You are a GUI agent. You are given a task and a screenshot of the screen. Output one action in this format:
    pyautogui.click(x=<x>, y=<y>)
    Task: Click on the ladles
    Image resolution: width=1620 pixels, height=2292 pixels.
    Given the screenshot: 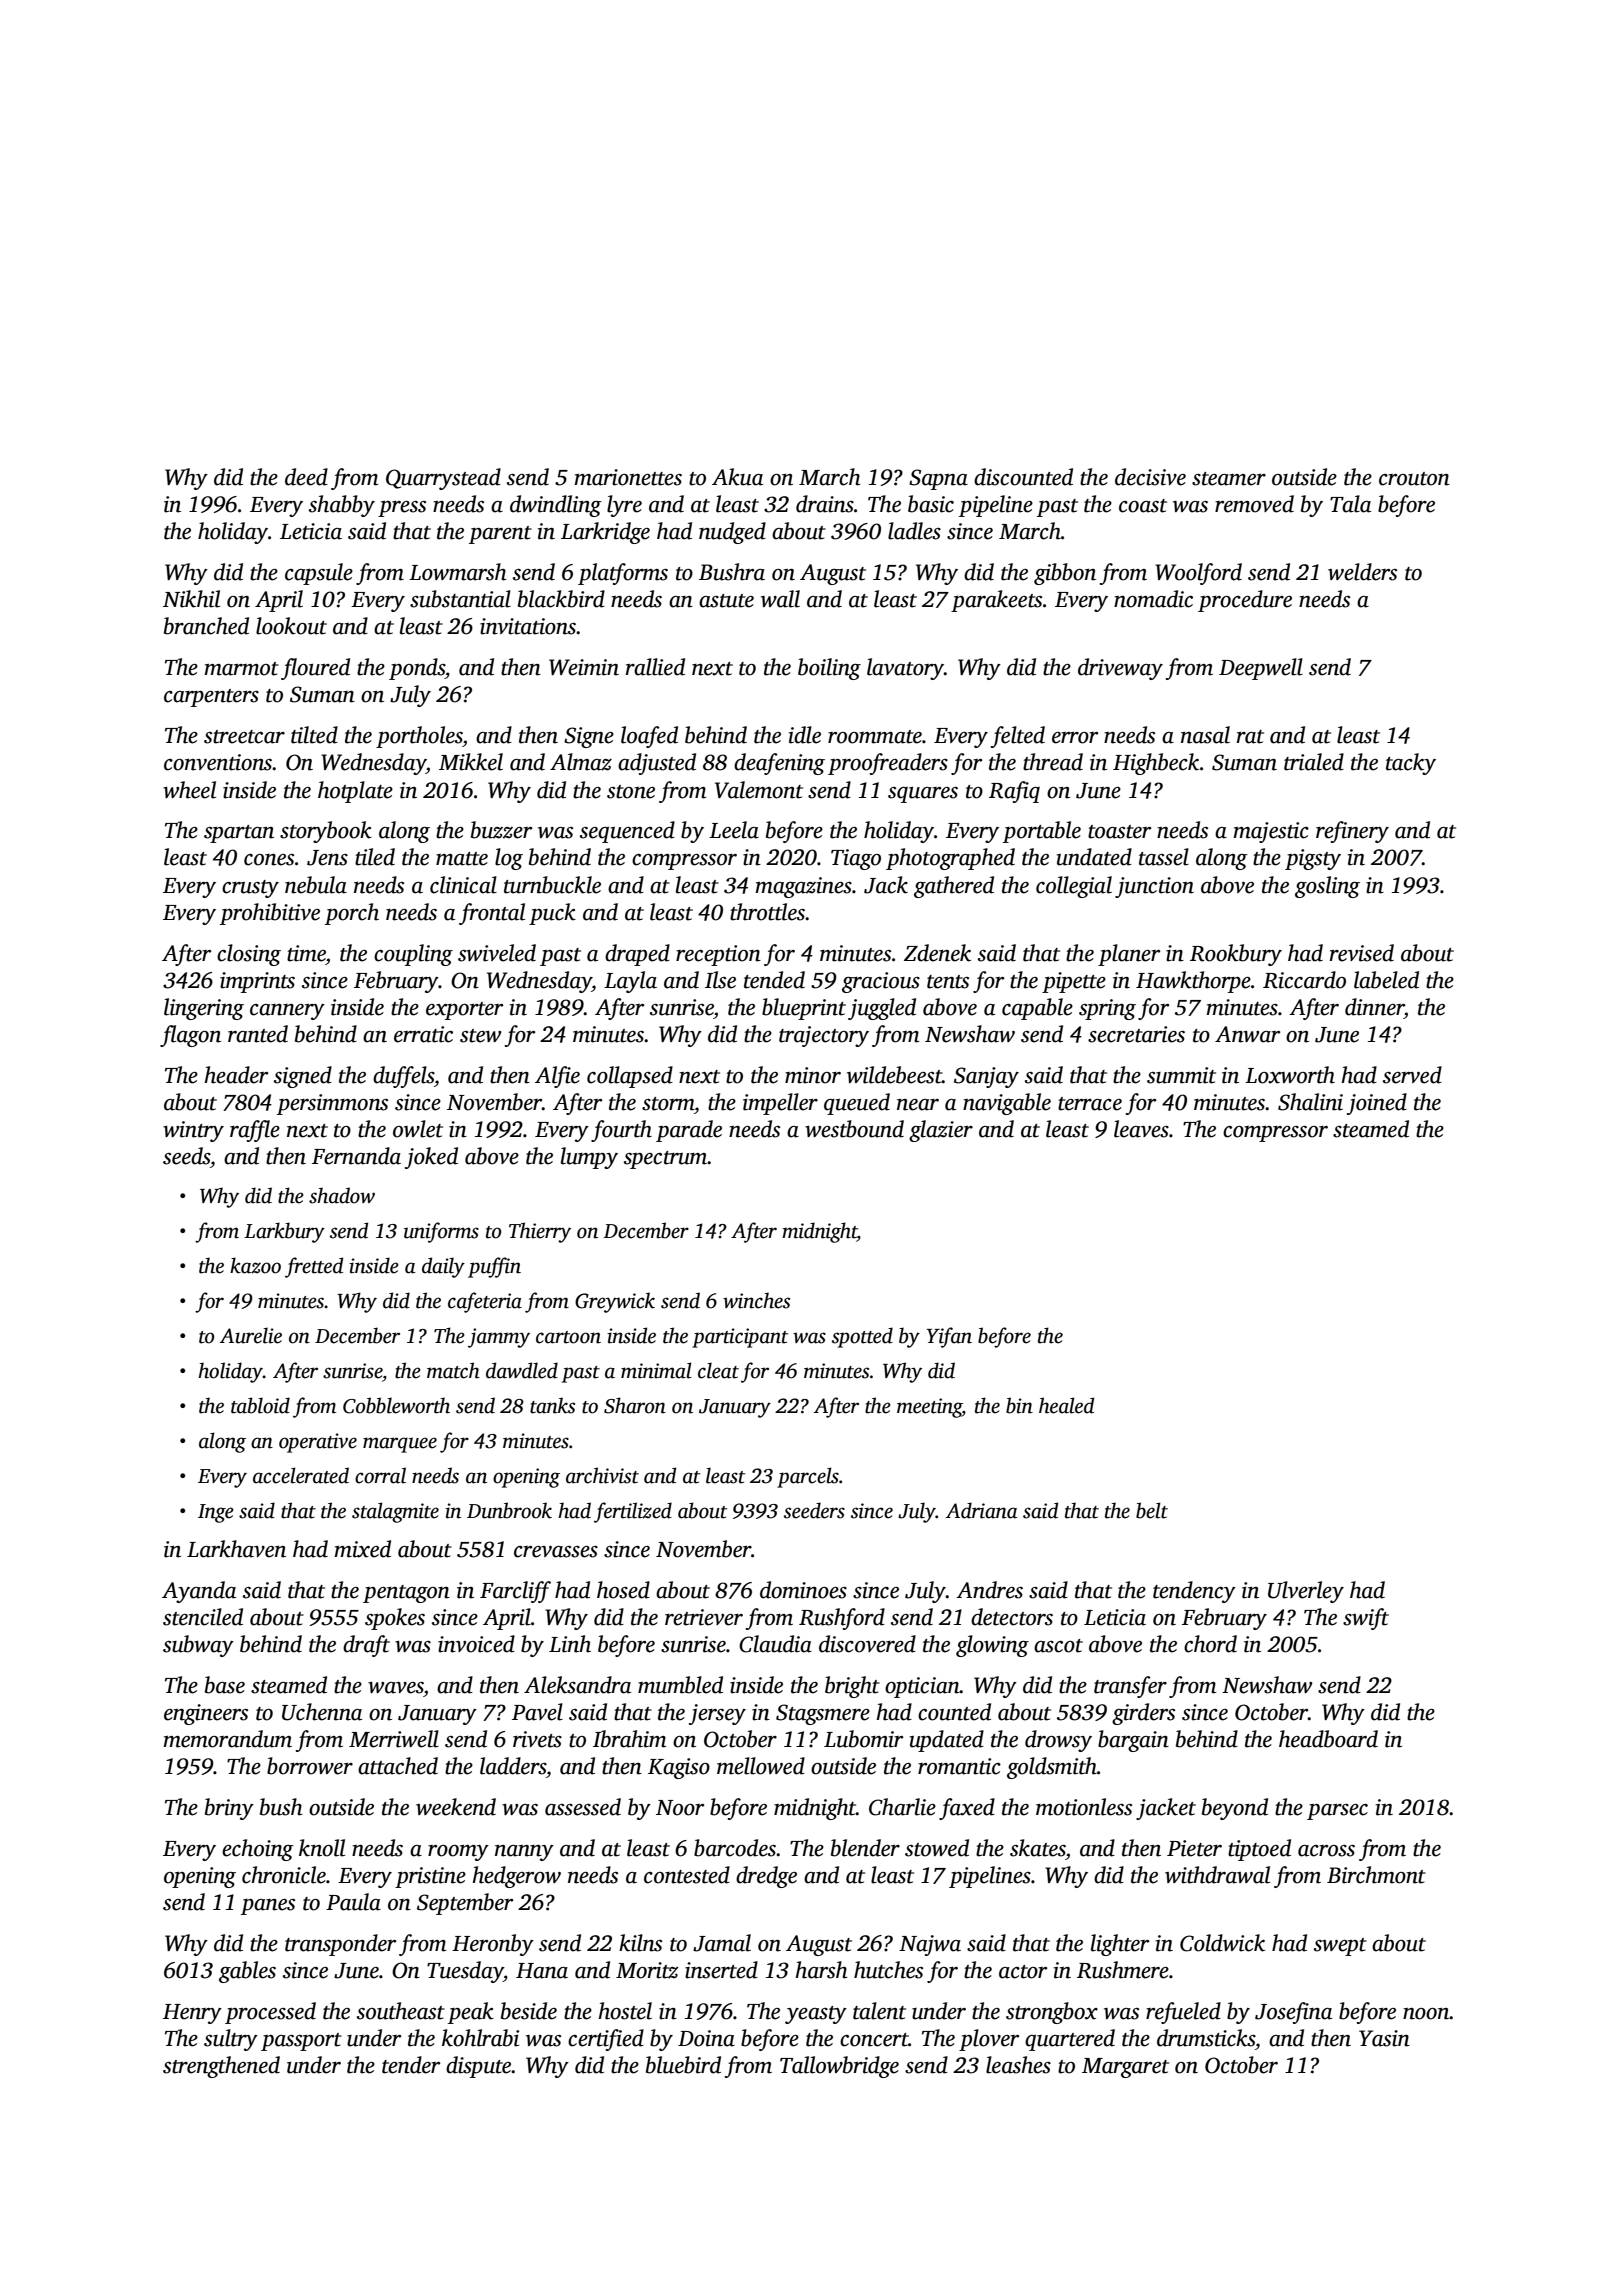 What is the action you would take?
    pyautogui.click(x=914, y=531)
